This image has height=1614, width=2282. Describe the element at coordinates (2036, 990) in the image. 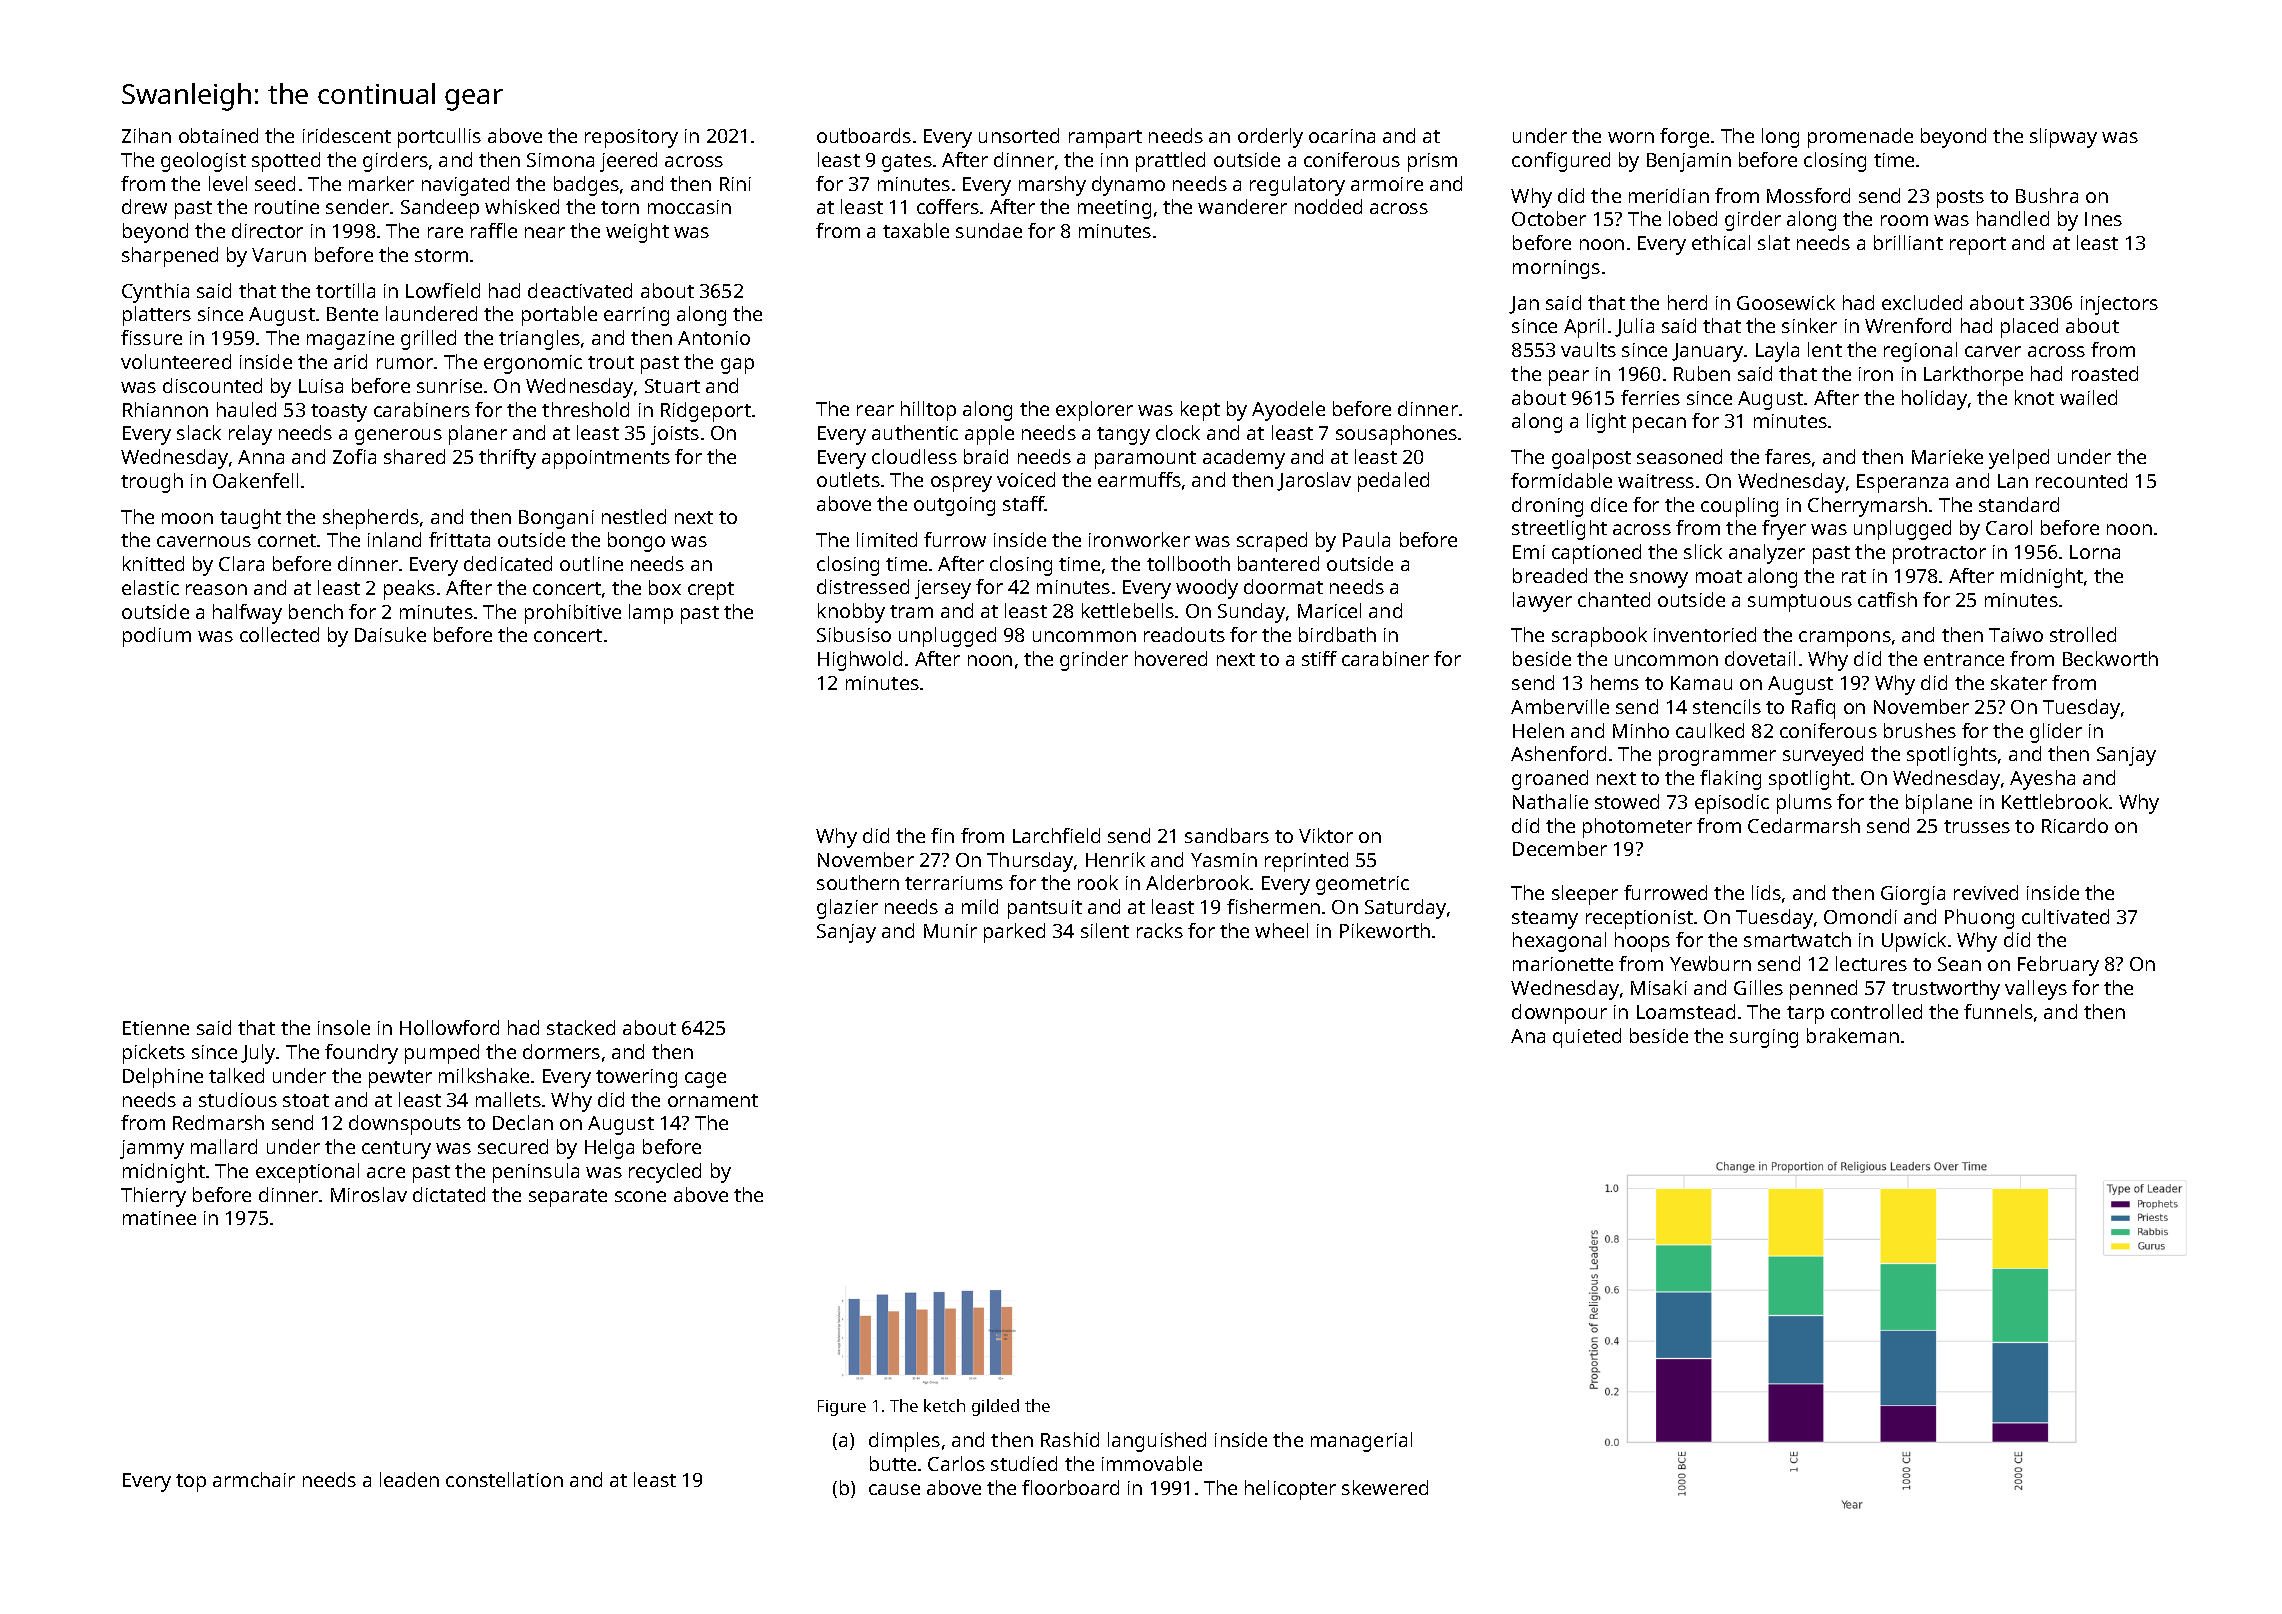

I see `valleys` at that location.
